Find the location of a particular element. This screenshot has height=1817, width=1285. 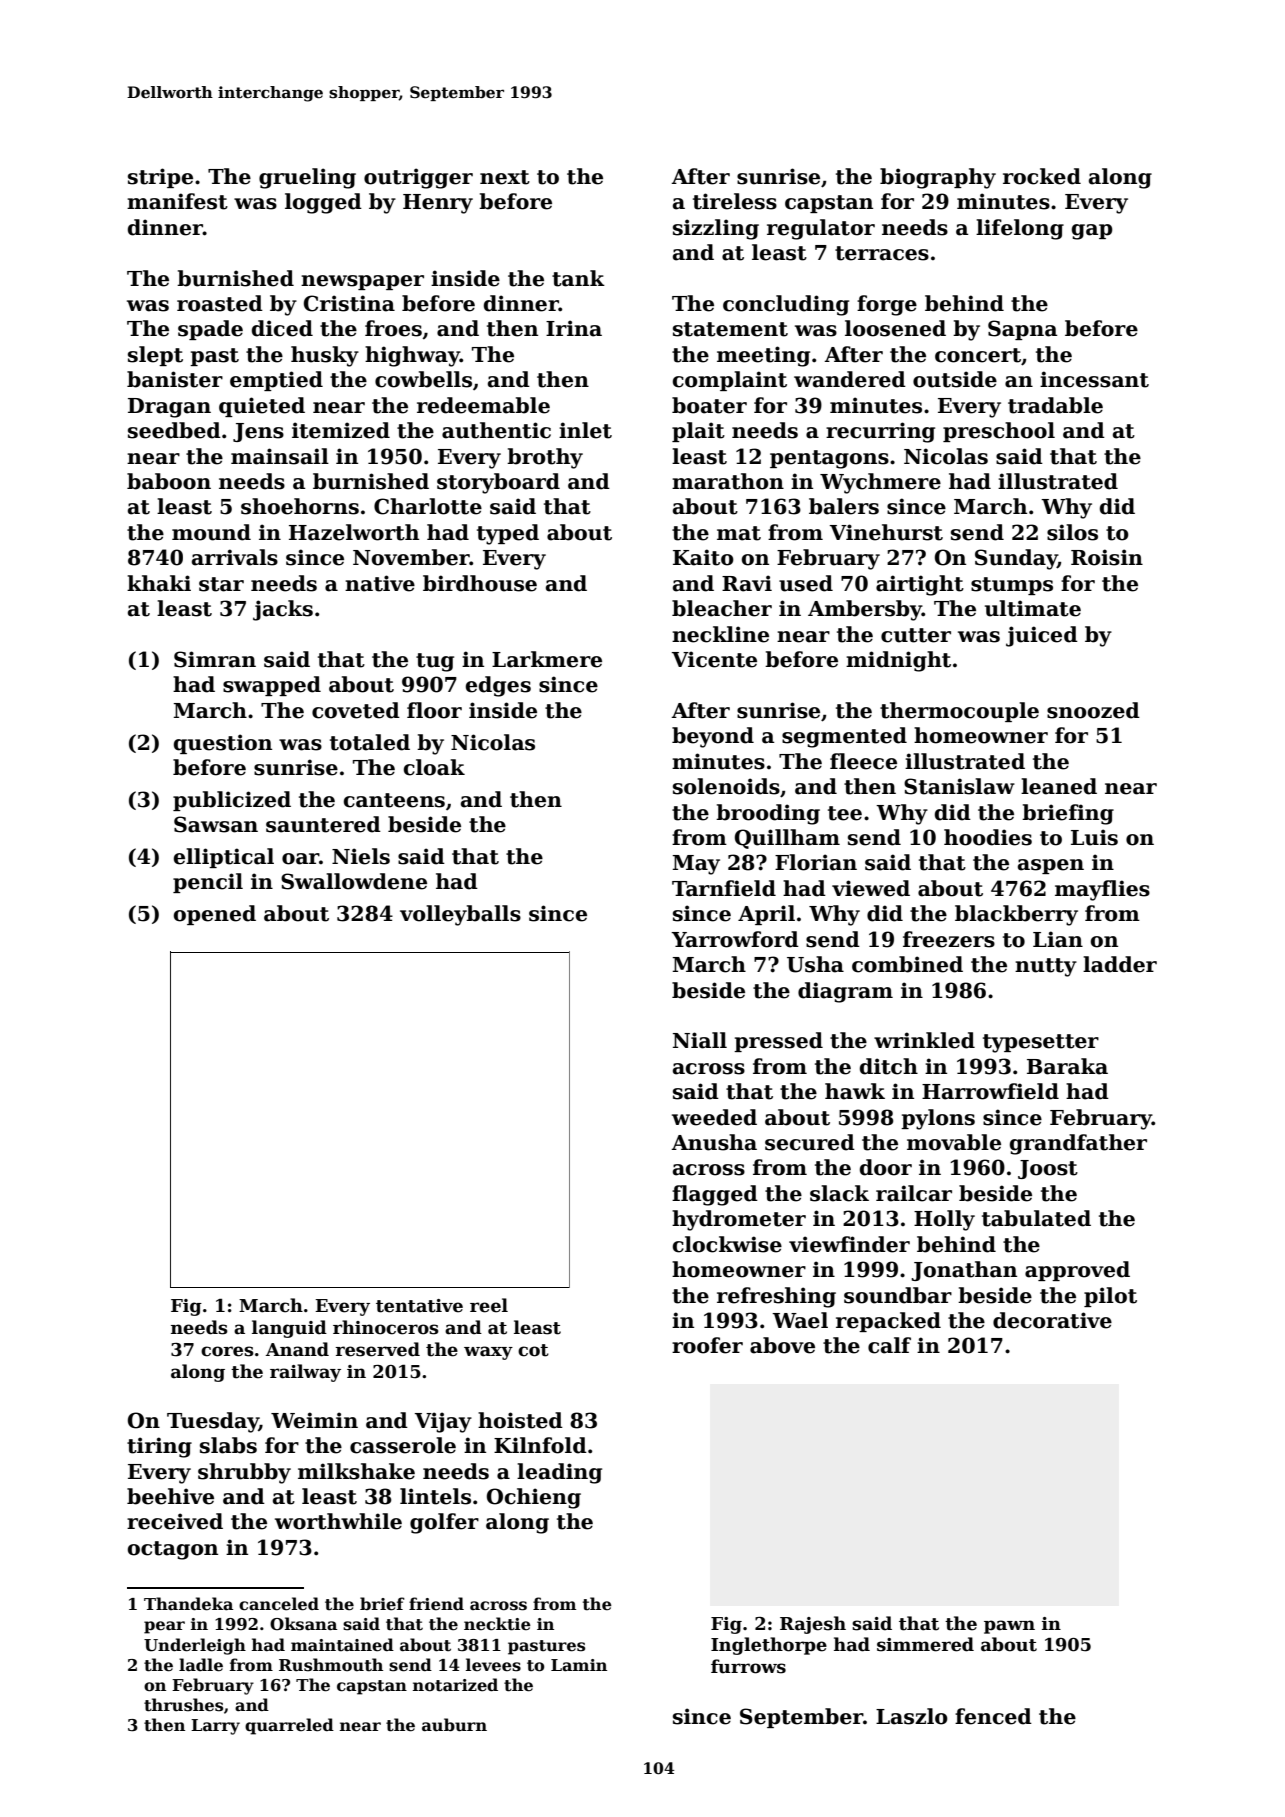

volleyballs is located at coordinates (460, 915).
